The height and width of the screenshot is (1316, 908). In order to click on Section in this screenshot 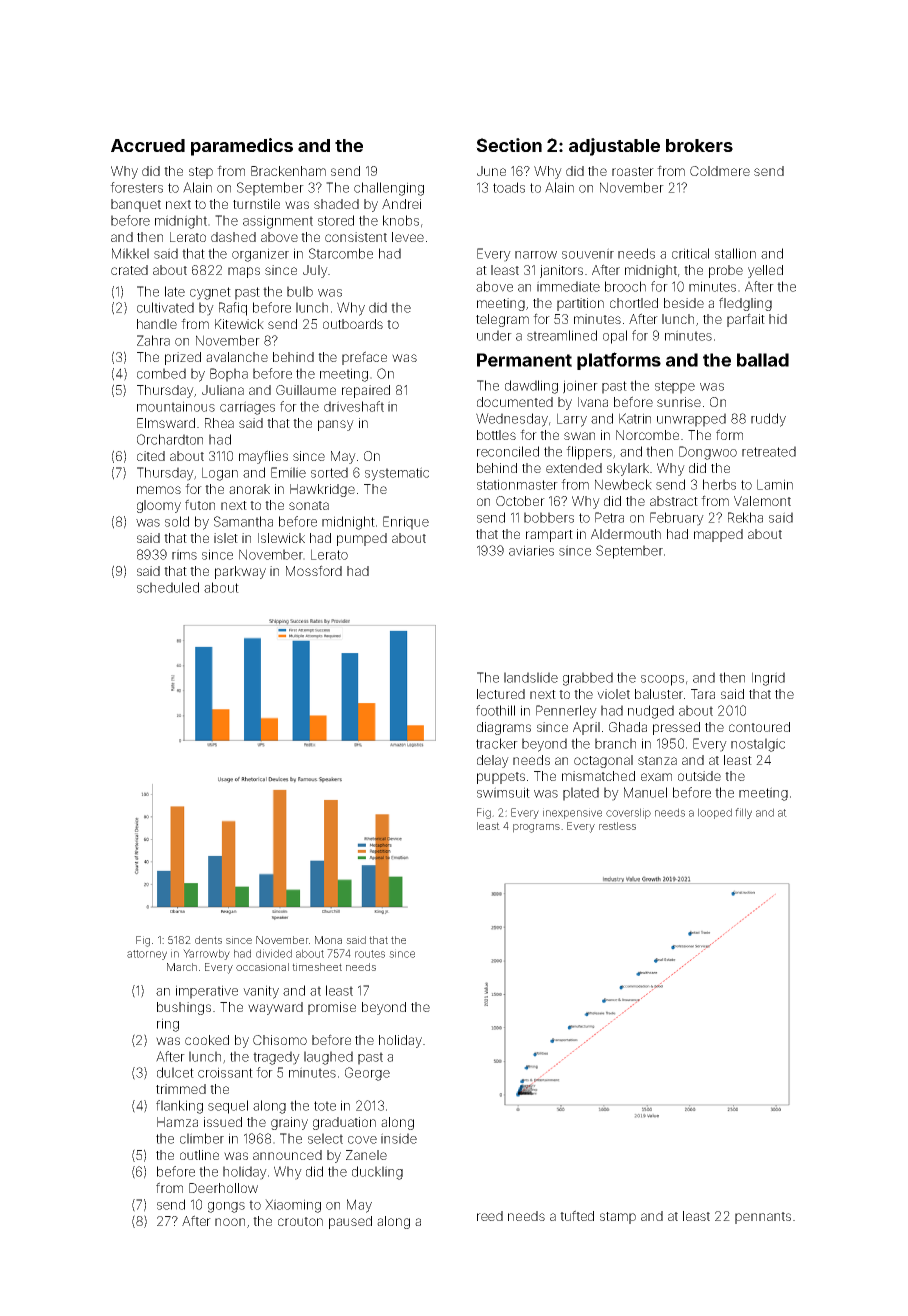, I will do `click(509, 145)`.
